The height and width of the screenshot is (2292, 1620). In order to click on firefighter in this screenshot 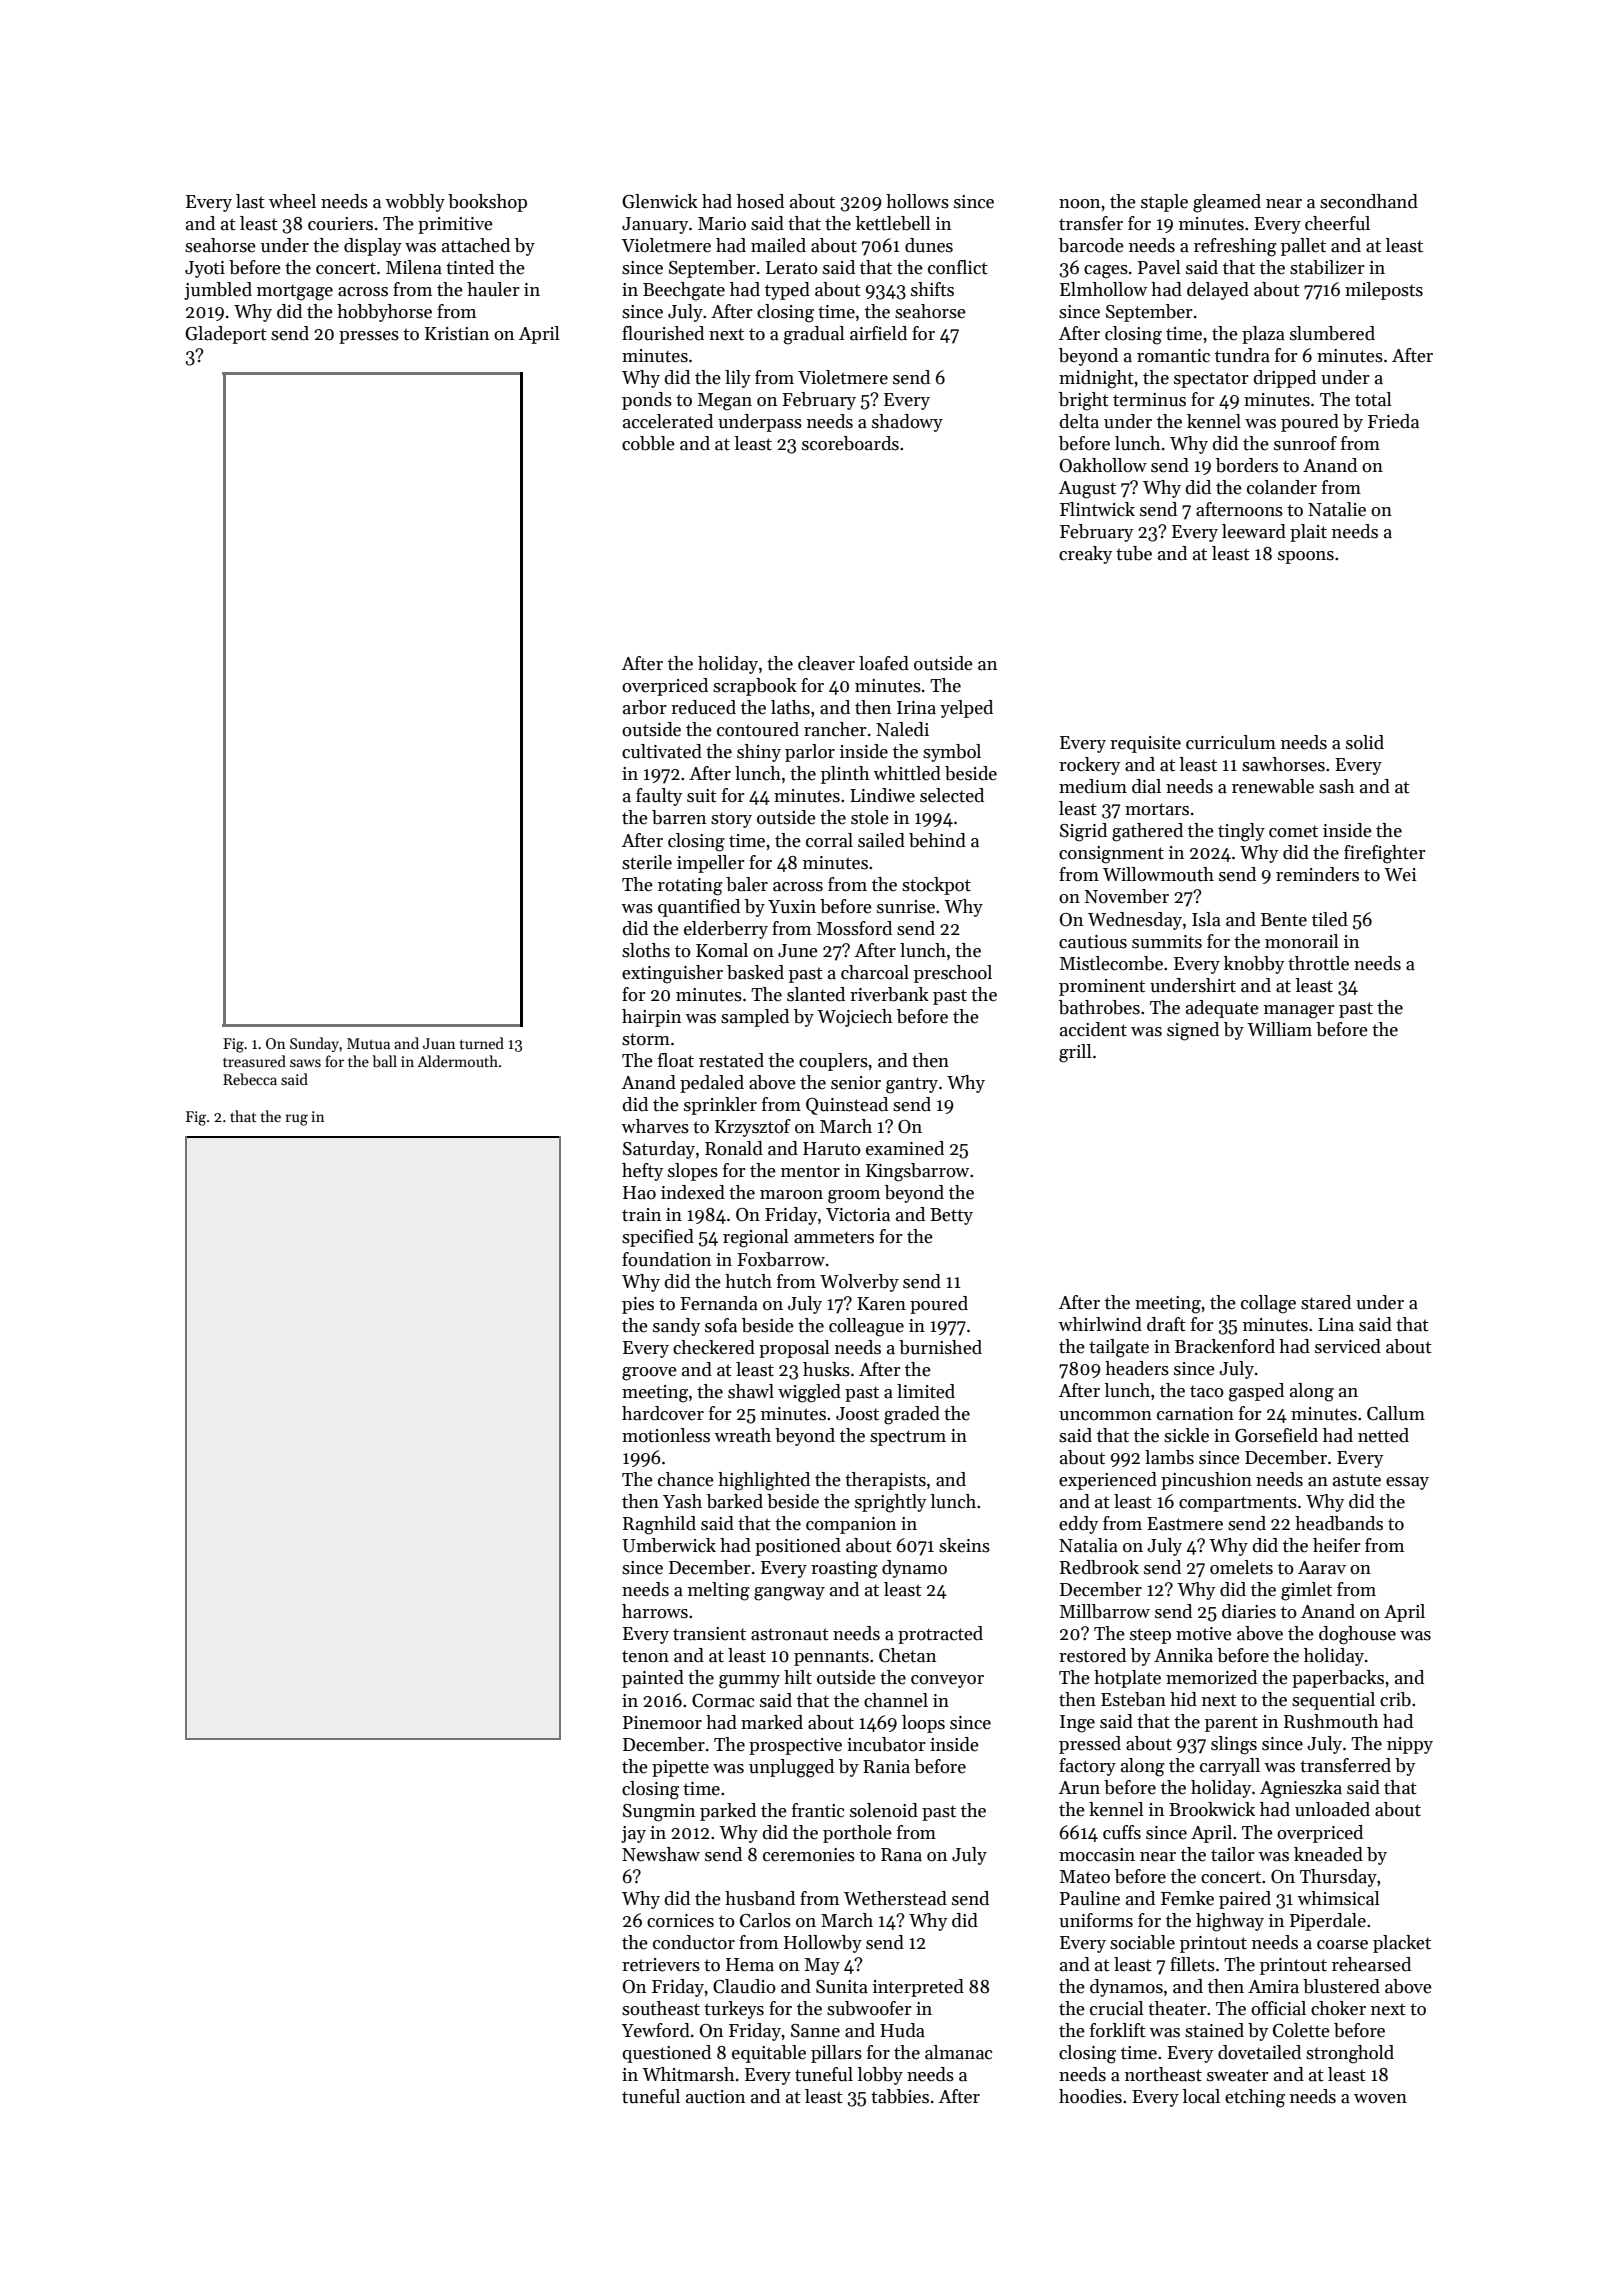, I will do `click(1385, 854)`.
